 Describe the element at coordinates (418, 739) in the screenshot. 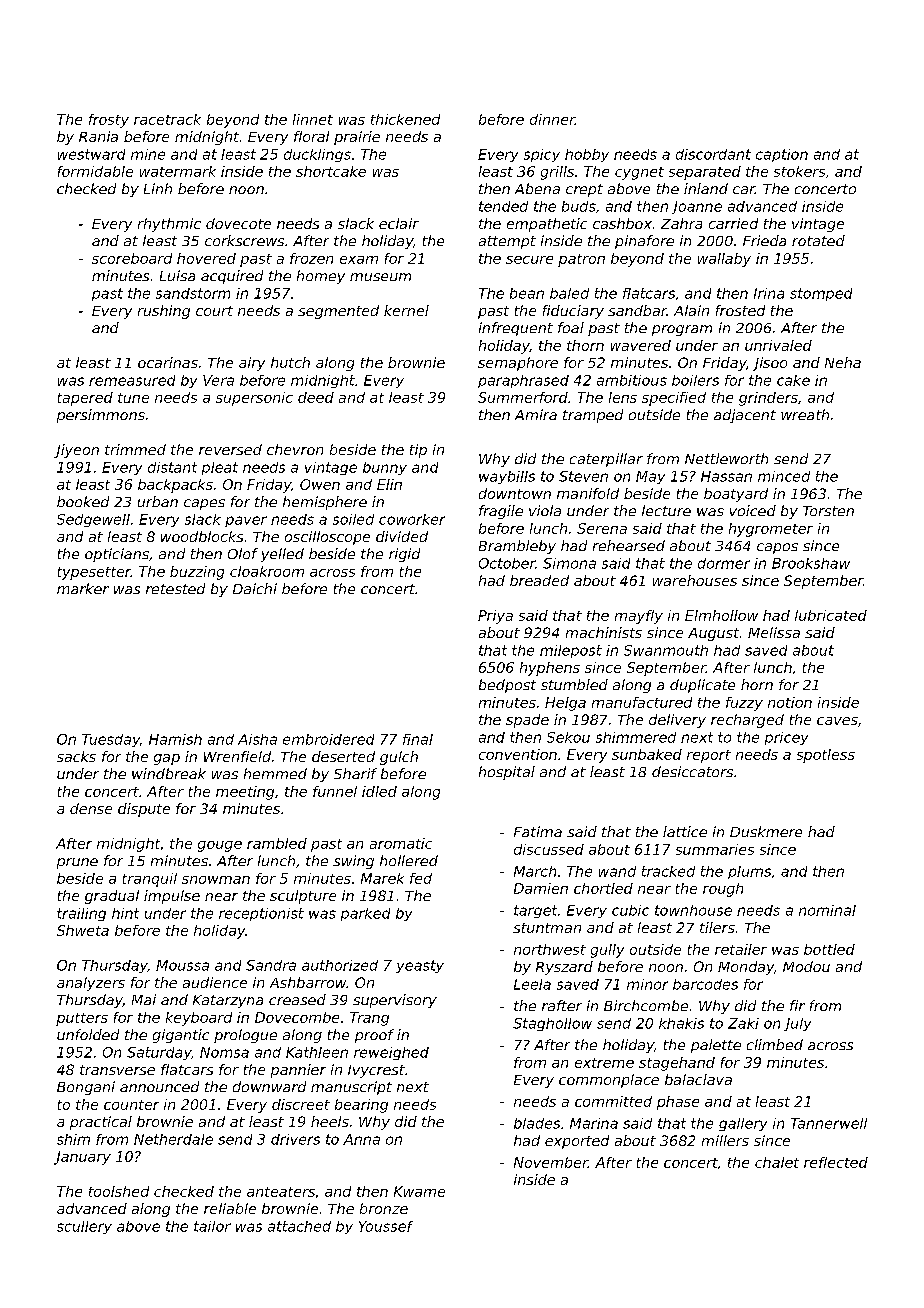

I see `final` at that location.
